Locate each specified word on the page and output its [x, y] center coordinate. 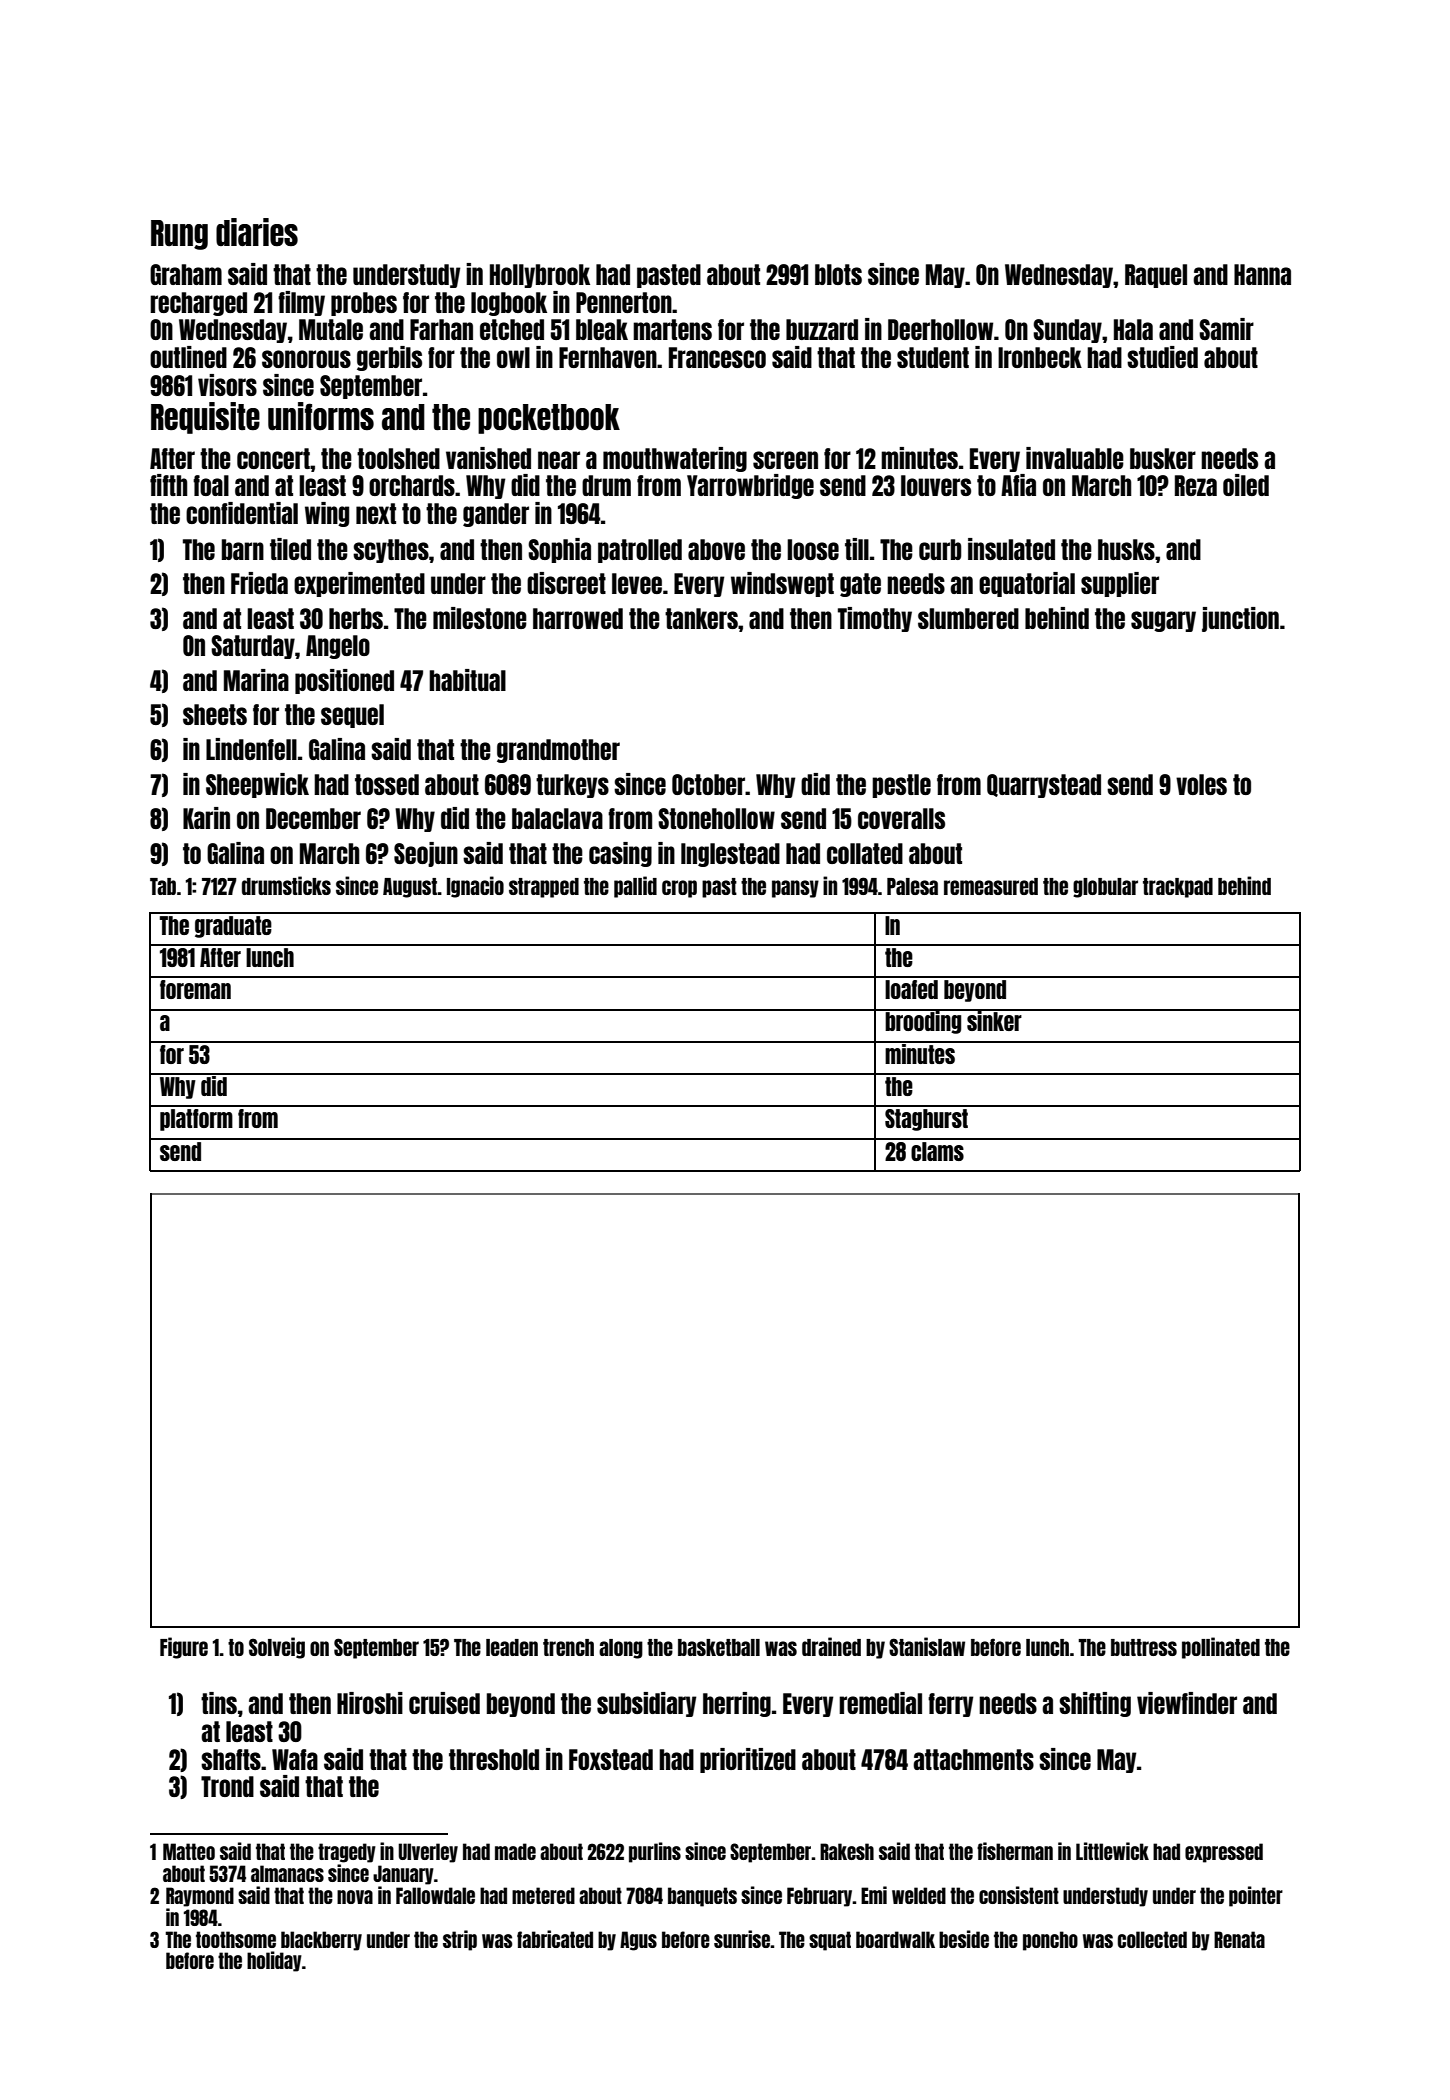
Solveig [277, 1648]
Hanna [1262, 274]
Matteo [189, 1851]
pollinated [1221, 1648]
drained [831, 1646]
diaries [257, 232]
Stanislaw [927, 1646]
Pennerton [624, 302]
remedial [880, 1703]
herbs [356, 618]
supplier [1120, 584]
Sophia [559, 550]
